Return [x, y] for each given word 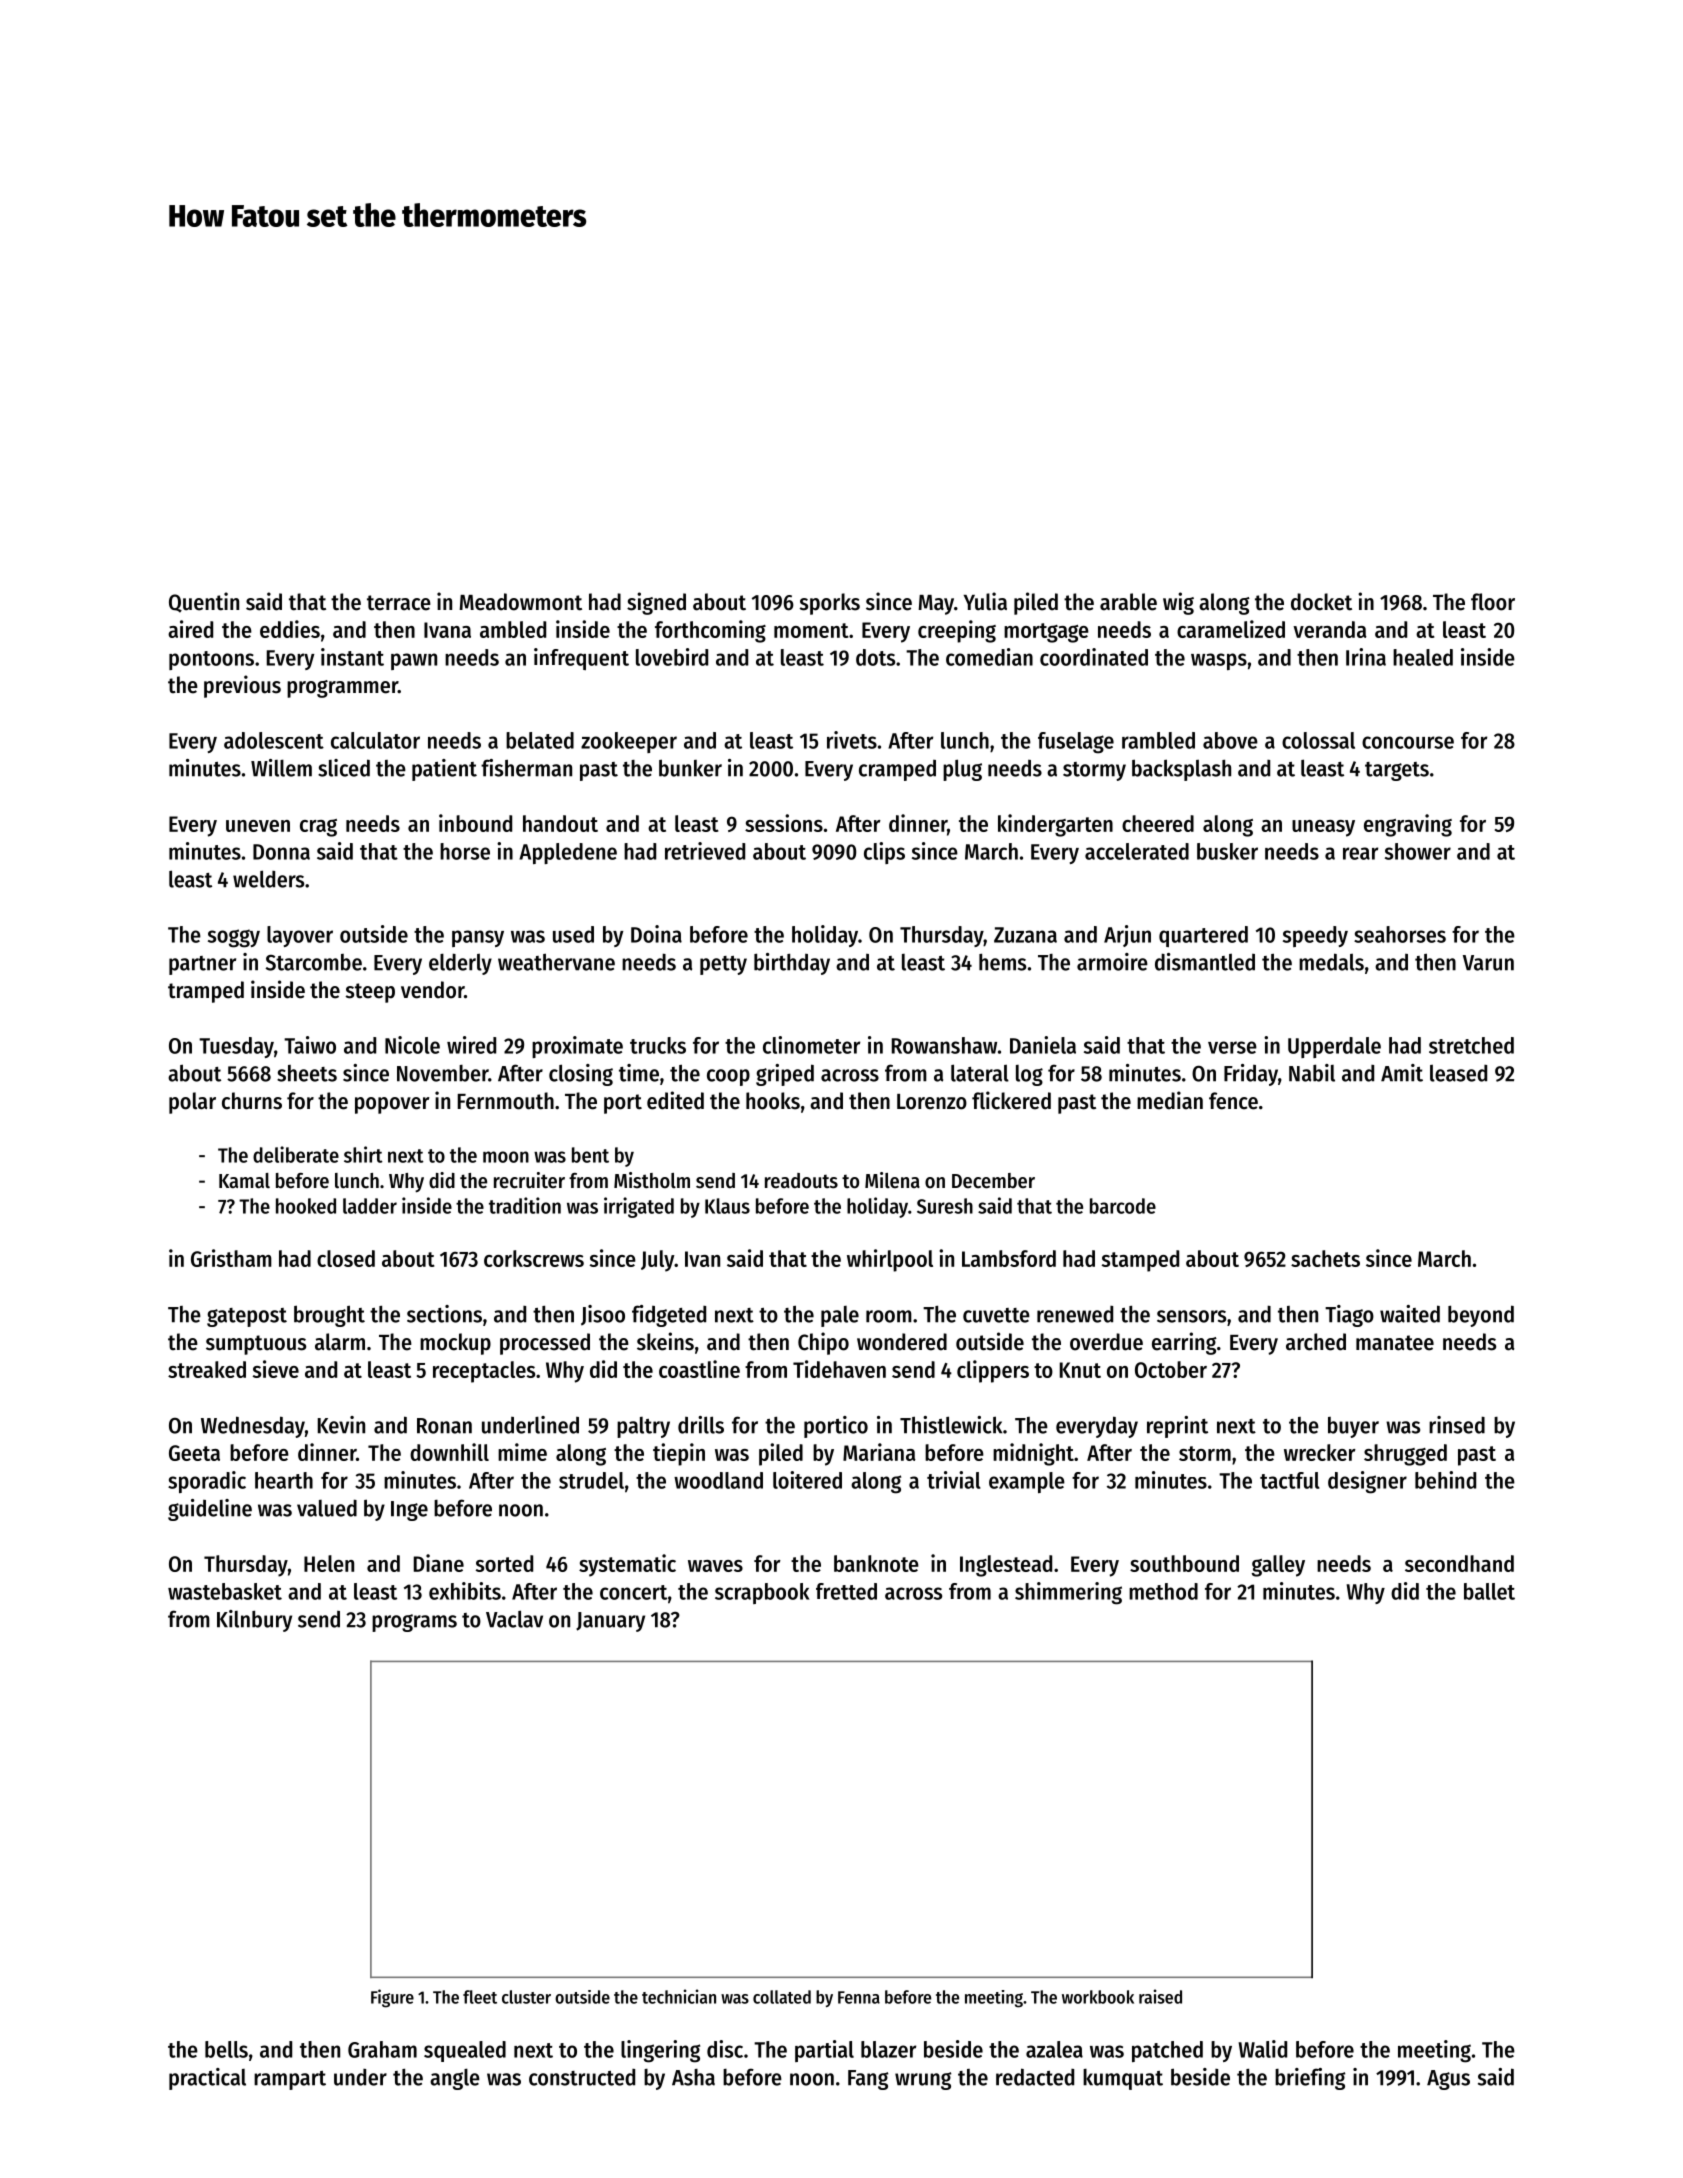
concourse [1408, 742]
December [993, 1181]
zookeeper [629, 742]
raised [1160, 1996]
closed [346, 1258]
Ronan [444, 1426]
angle [455, 2079]
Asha [693, 2077]
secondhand [1459, 1563]
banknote [876, 1563]
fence [1233, 1101]
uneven [258, 826]
